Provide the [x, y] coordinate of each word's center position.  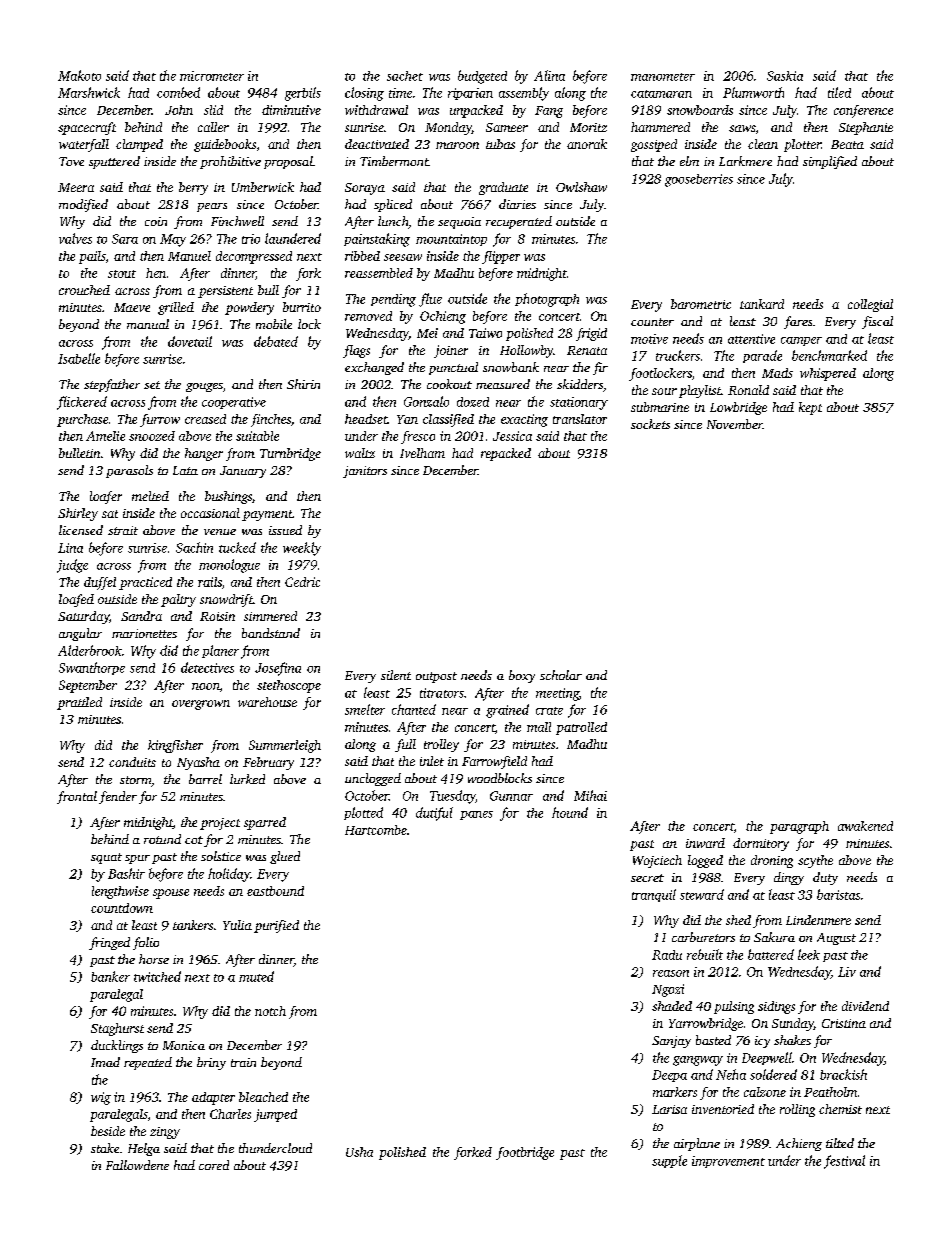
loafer [106, 497]
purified [276, 926]
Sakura [774, 937]
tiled [839, 92]
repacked [506, 454]
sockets [650, 424]
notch [270, 1011]
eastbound [275, 891]
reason [671, 973]
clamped [139, 145]
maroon [457, 145]
